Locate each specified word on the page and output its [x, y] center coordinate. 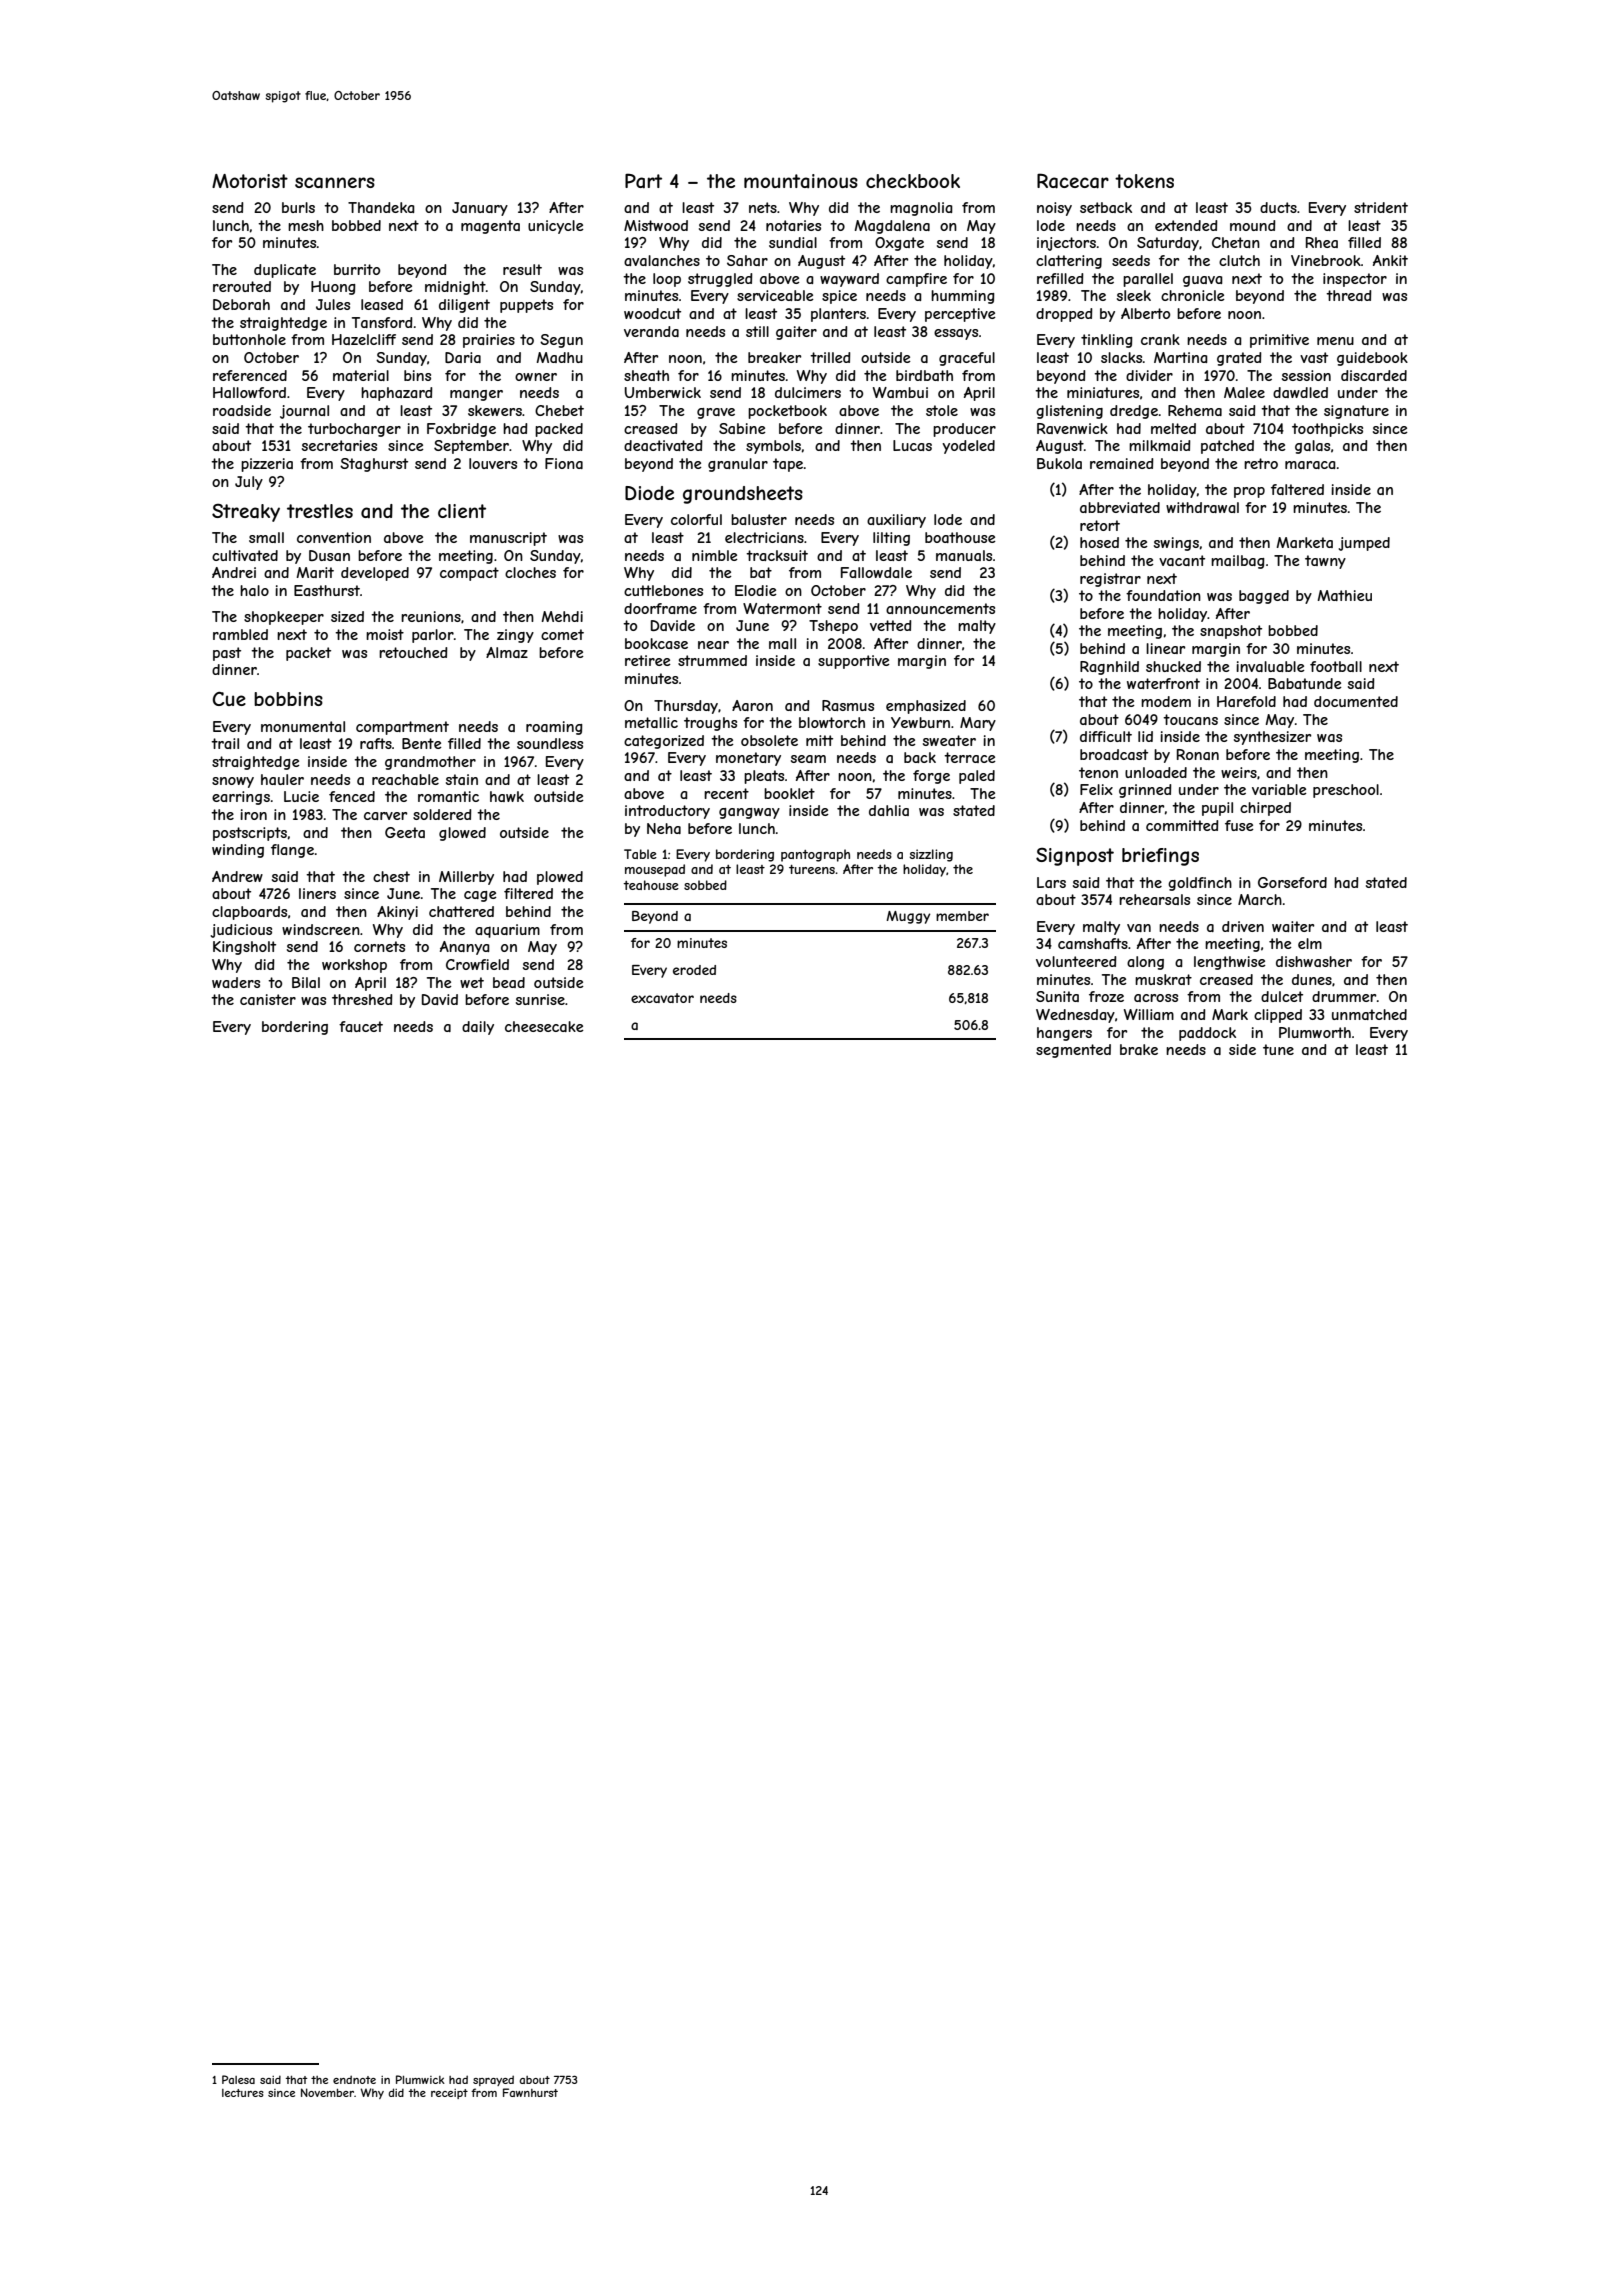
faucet [361, 1026]
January [480, 209]
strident [1381, 207]
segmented [1073, 1051]
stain [462, 779]
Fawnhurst [530, 2092]
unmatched [1369, 1014]
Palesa [238, 2079]
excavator [662, 998]
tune [1278, 1049]
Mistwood [656, 225]
